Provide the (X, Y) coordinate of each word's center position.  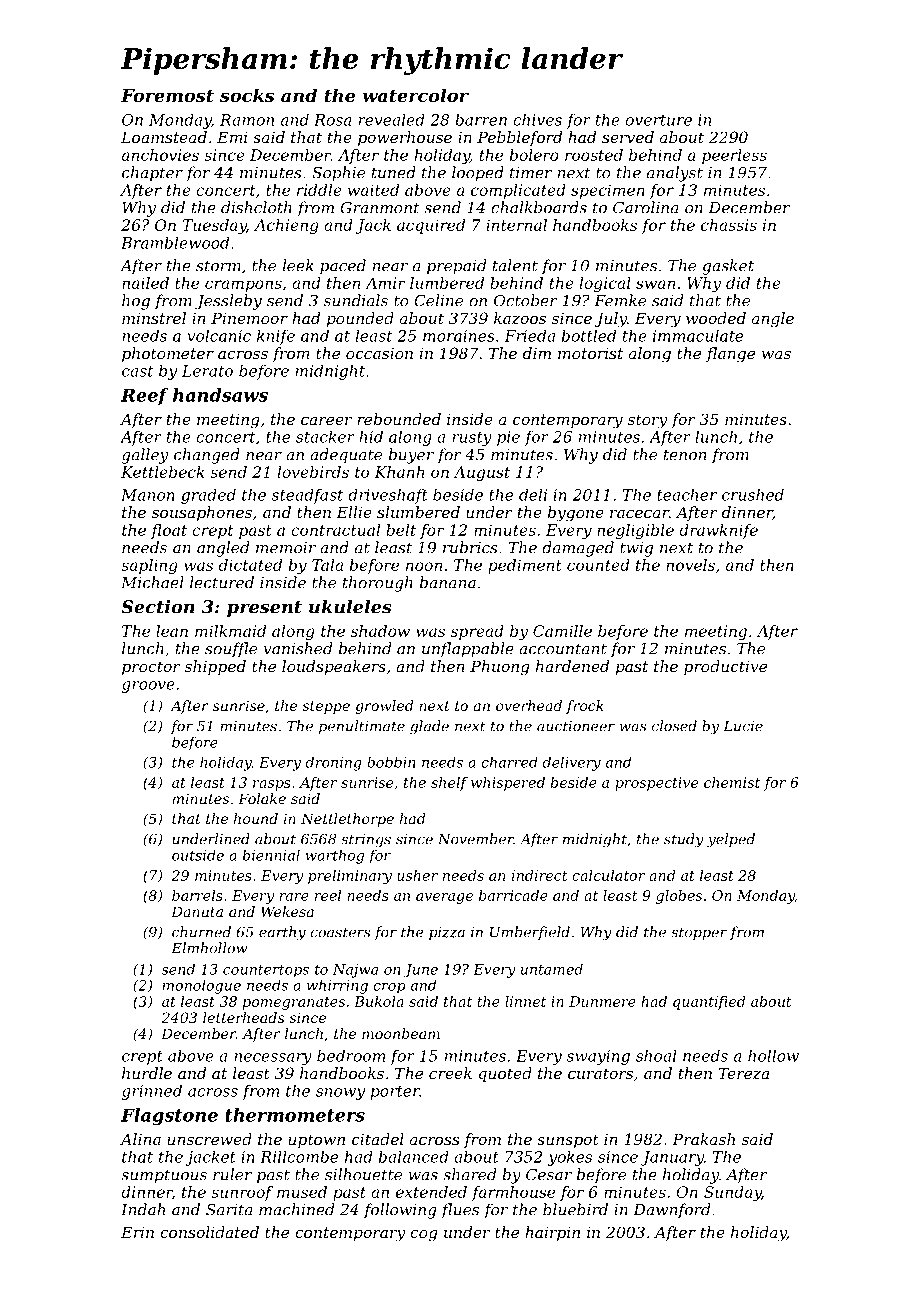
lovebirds (313, 472)
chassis (729, 225)
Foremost (167, 95)
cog (424, 1235)
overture (658, 120)
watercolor (416, 95)
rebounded (399, 419)
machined (296, 1209)
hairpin (552, 1233)
